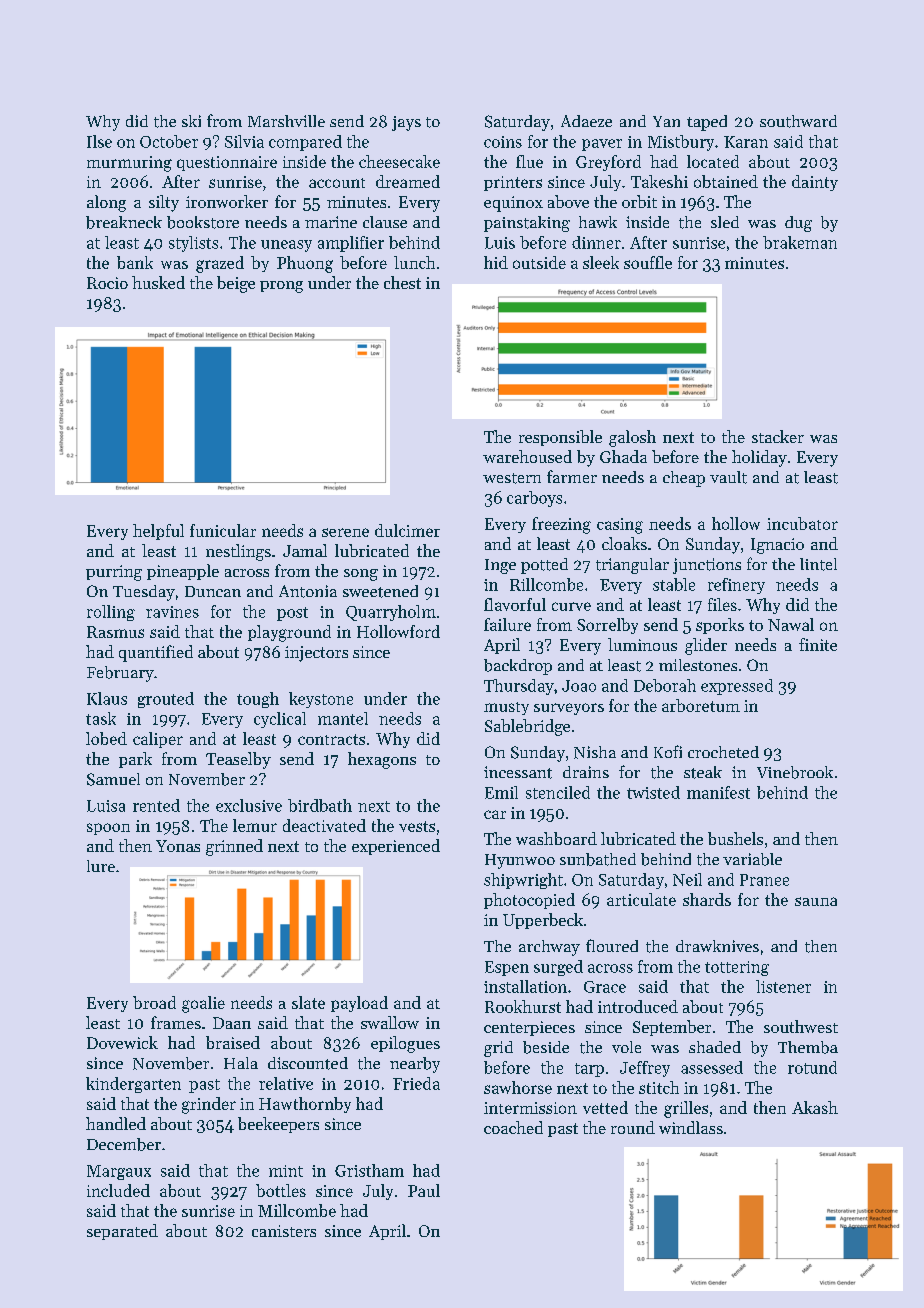  Describe the element at coordinates (281, 287) in the screenshot. I see `prong` at that location.
